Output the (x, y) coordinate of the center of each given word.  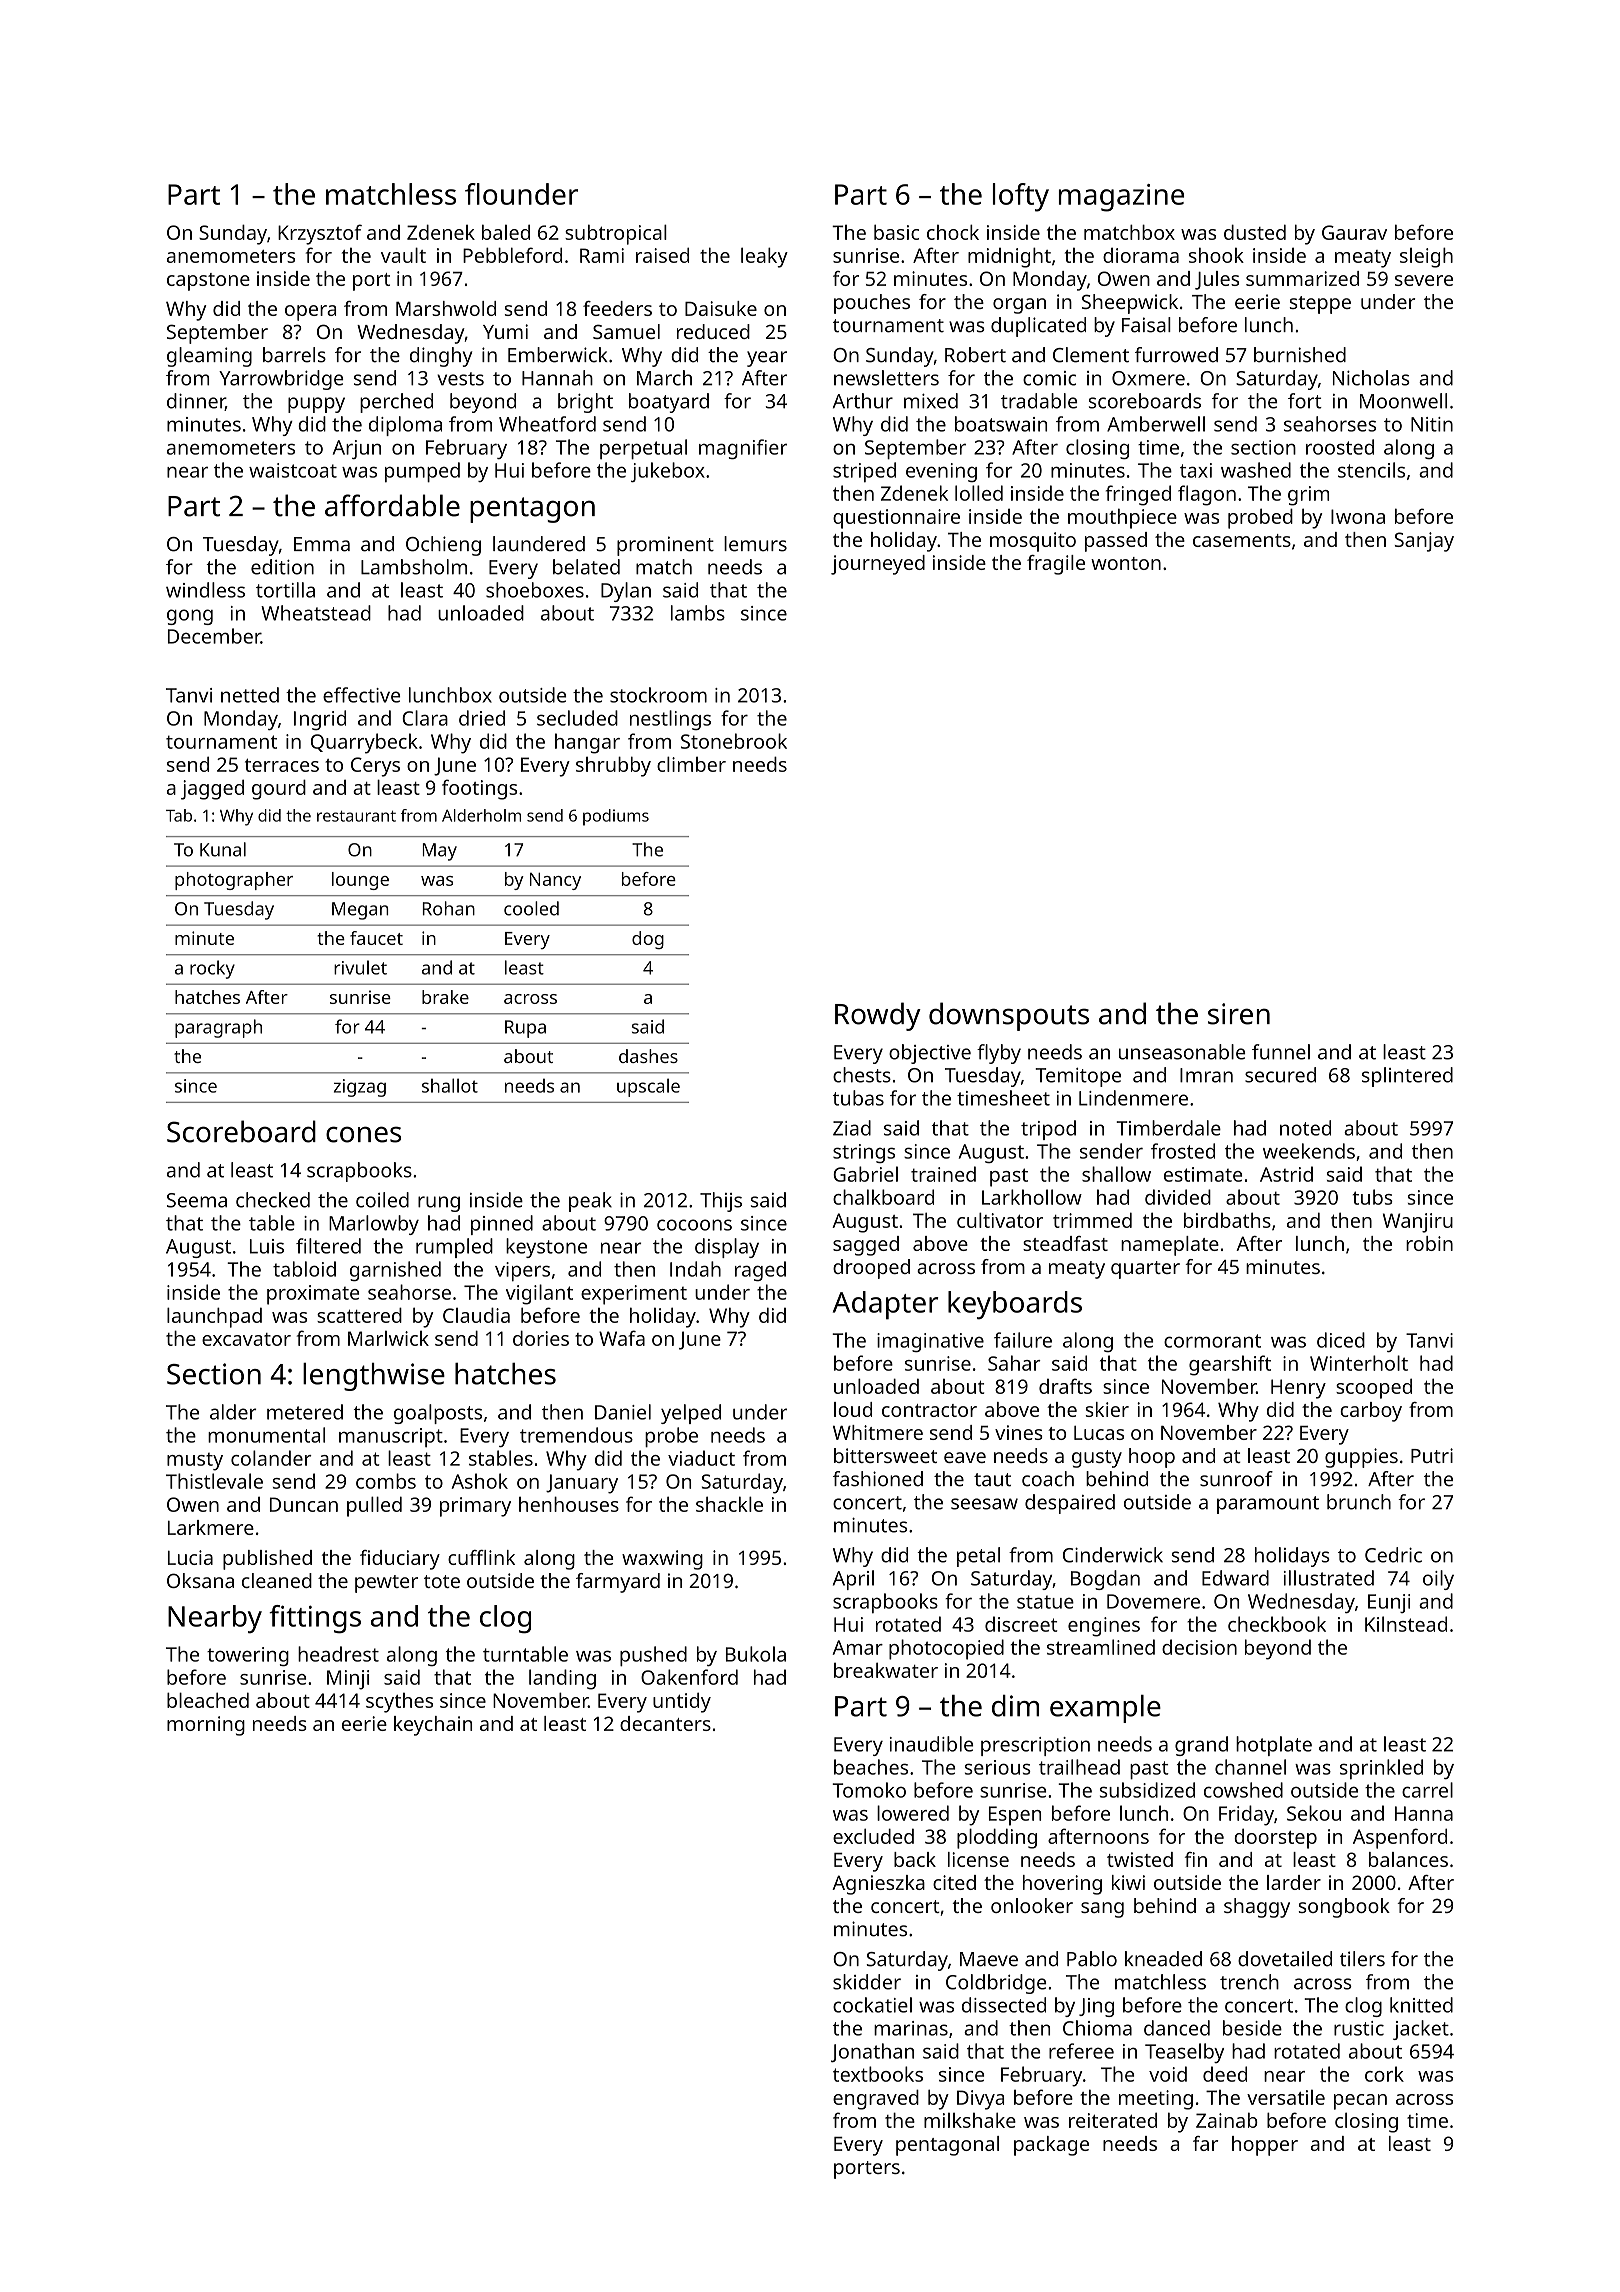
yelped (691, 1414)
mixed (931, 401)
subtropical (616, 234)
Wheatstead (316, 613)
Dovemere (1153, 1601)
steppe (1320, 305)
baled (506, 232)
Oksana (200, 1580)
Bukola (756, 1654)
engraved (876, 2099)
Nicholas (1371, 378)
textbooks (878, 2074)
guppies (1361, 1458)
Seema (197, 1200)
